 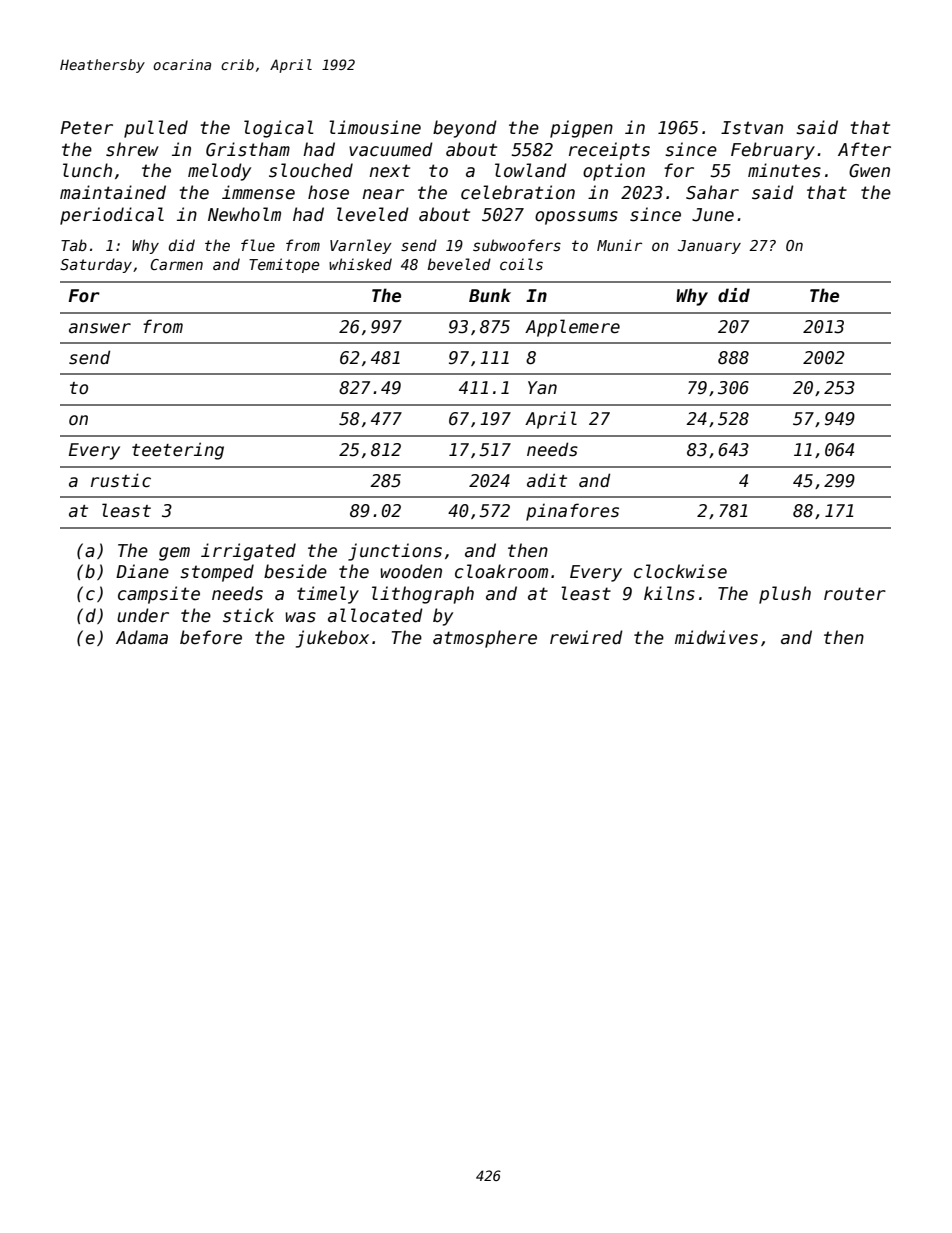 What do you see at coordinates (142, 571) in the image?
I see `Diane` at bounding box center [142, 571].
